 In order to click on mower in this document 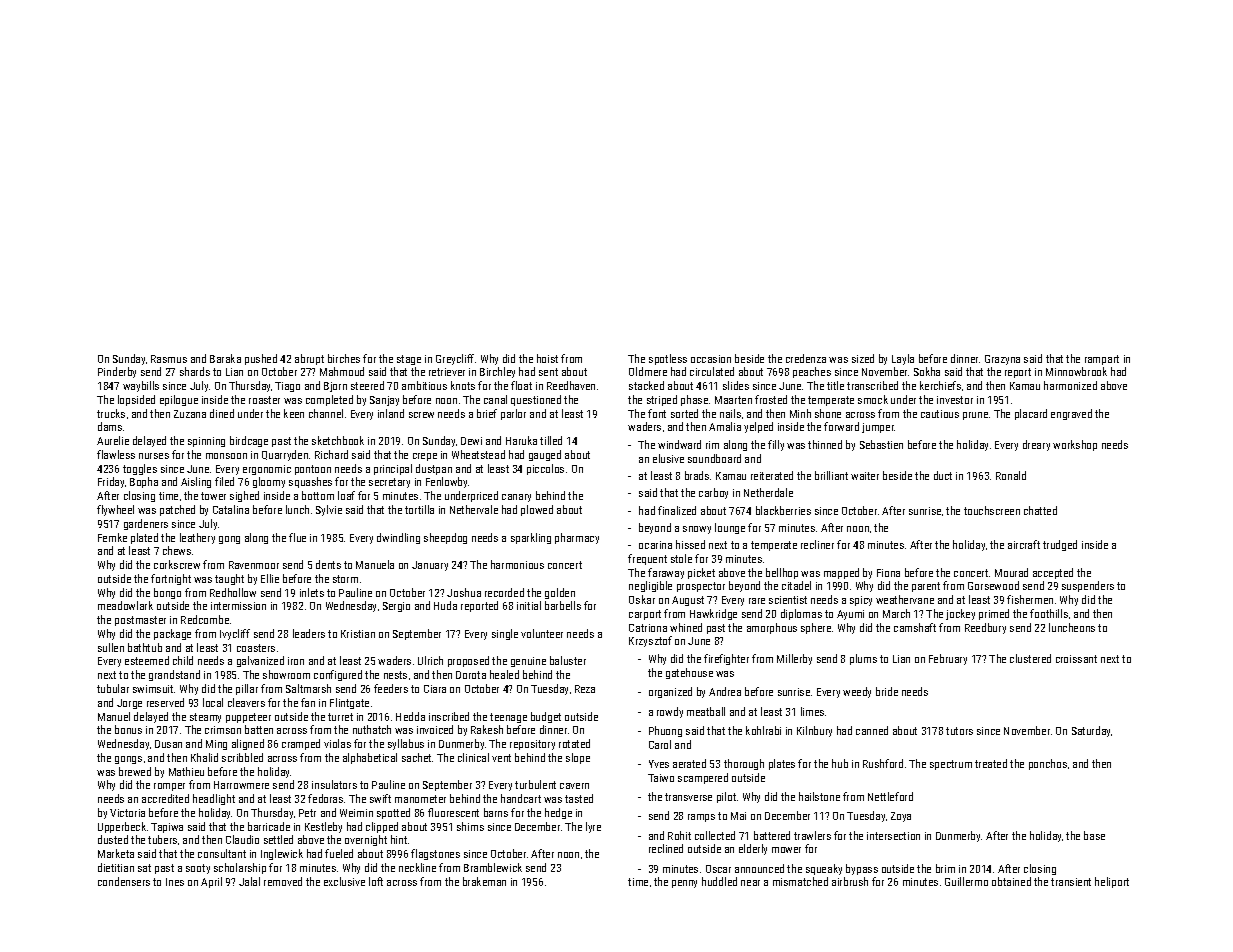, I will do `click(786, 850)`.
